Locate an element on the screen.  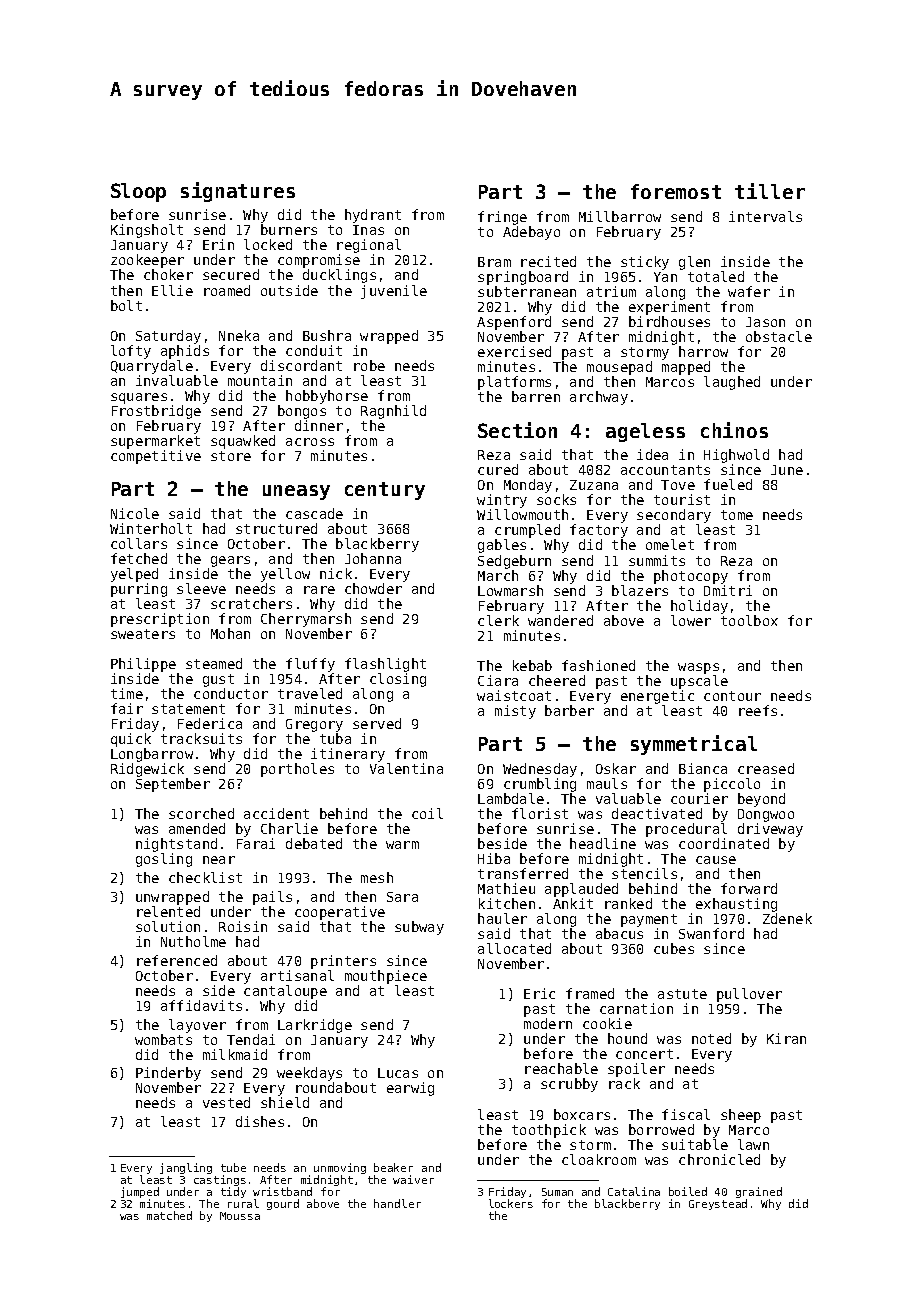
Suman is located at coordinates (557, 1192).
